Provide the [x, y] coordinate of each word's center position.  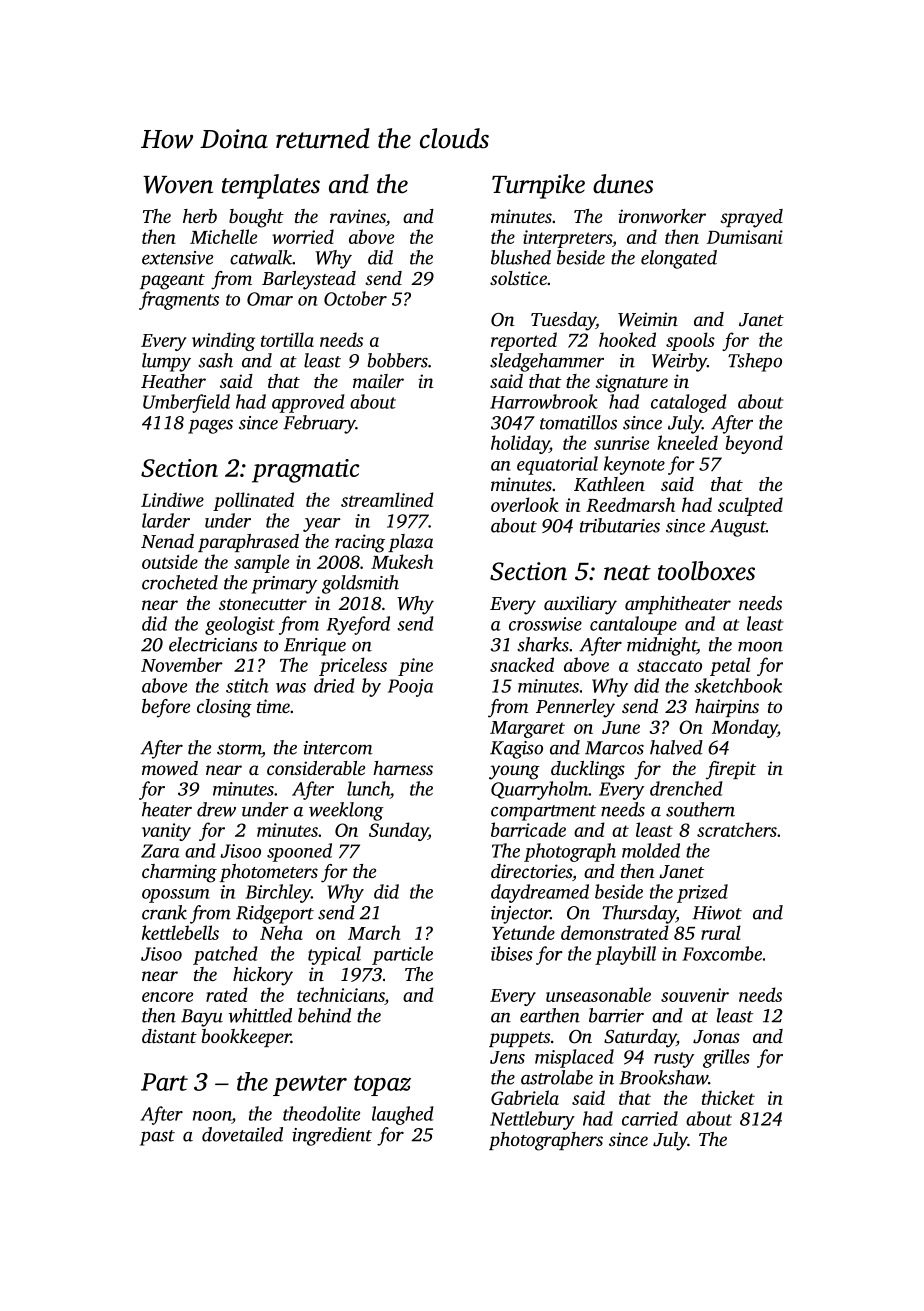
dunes [623, 184]
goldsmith [360, 584]
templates [271, 186]
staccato [669, 666]
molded [651, 850]
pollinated [253, 501]
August [738, 528]
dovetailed [242, 1134]
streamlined [387, 499]
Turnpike [538, 186]
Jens [507, 1057]
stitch [247, 685]
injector [520, 915]
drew [216, 809]
